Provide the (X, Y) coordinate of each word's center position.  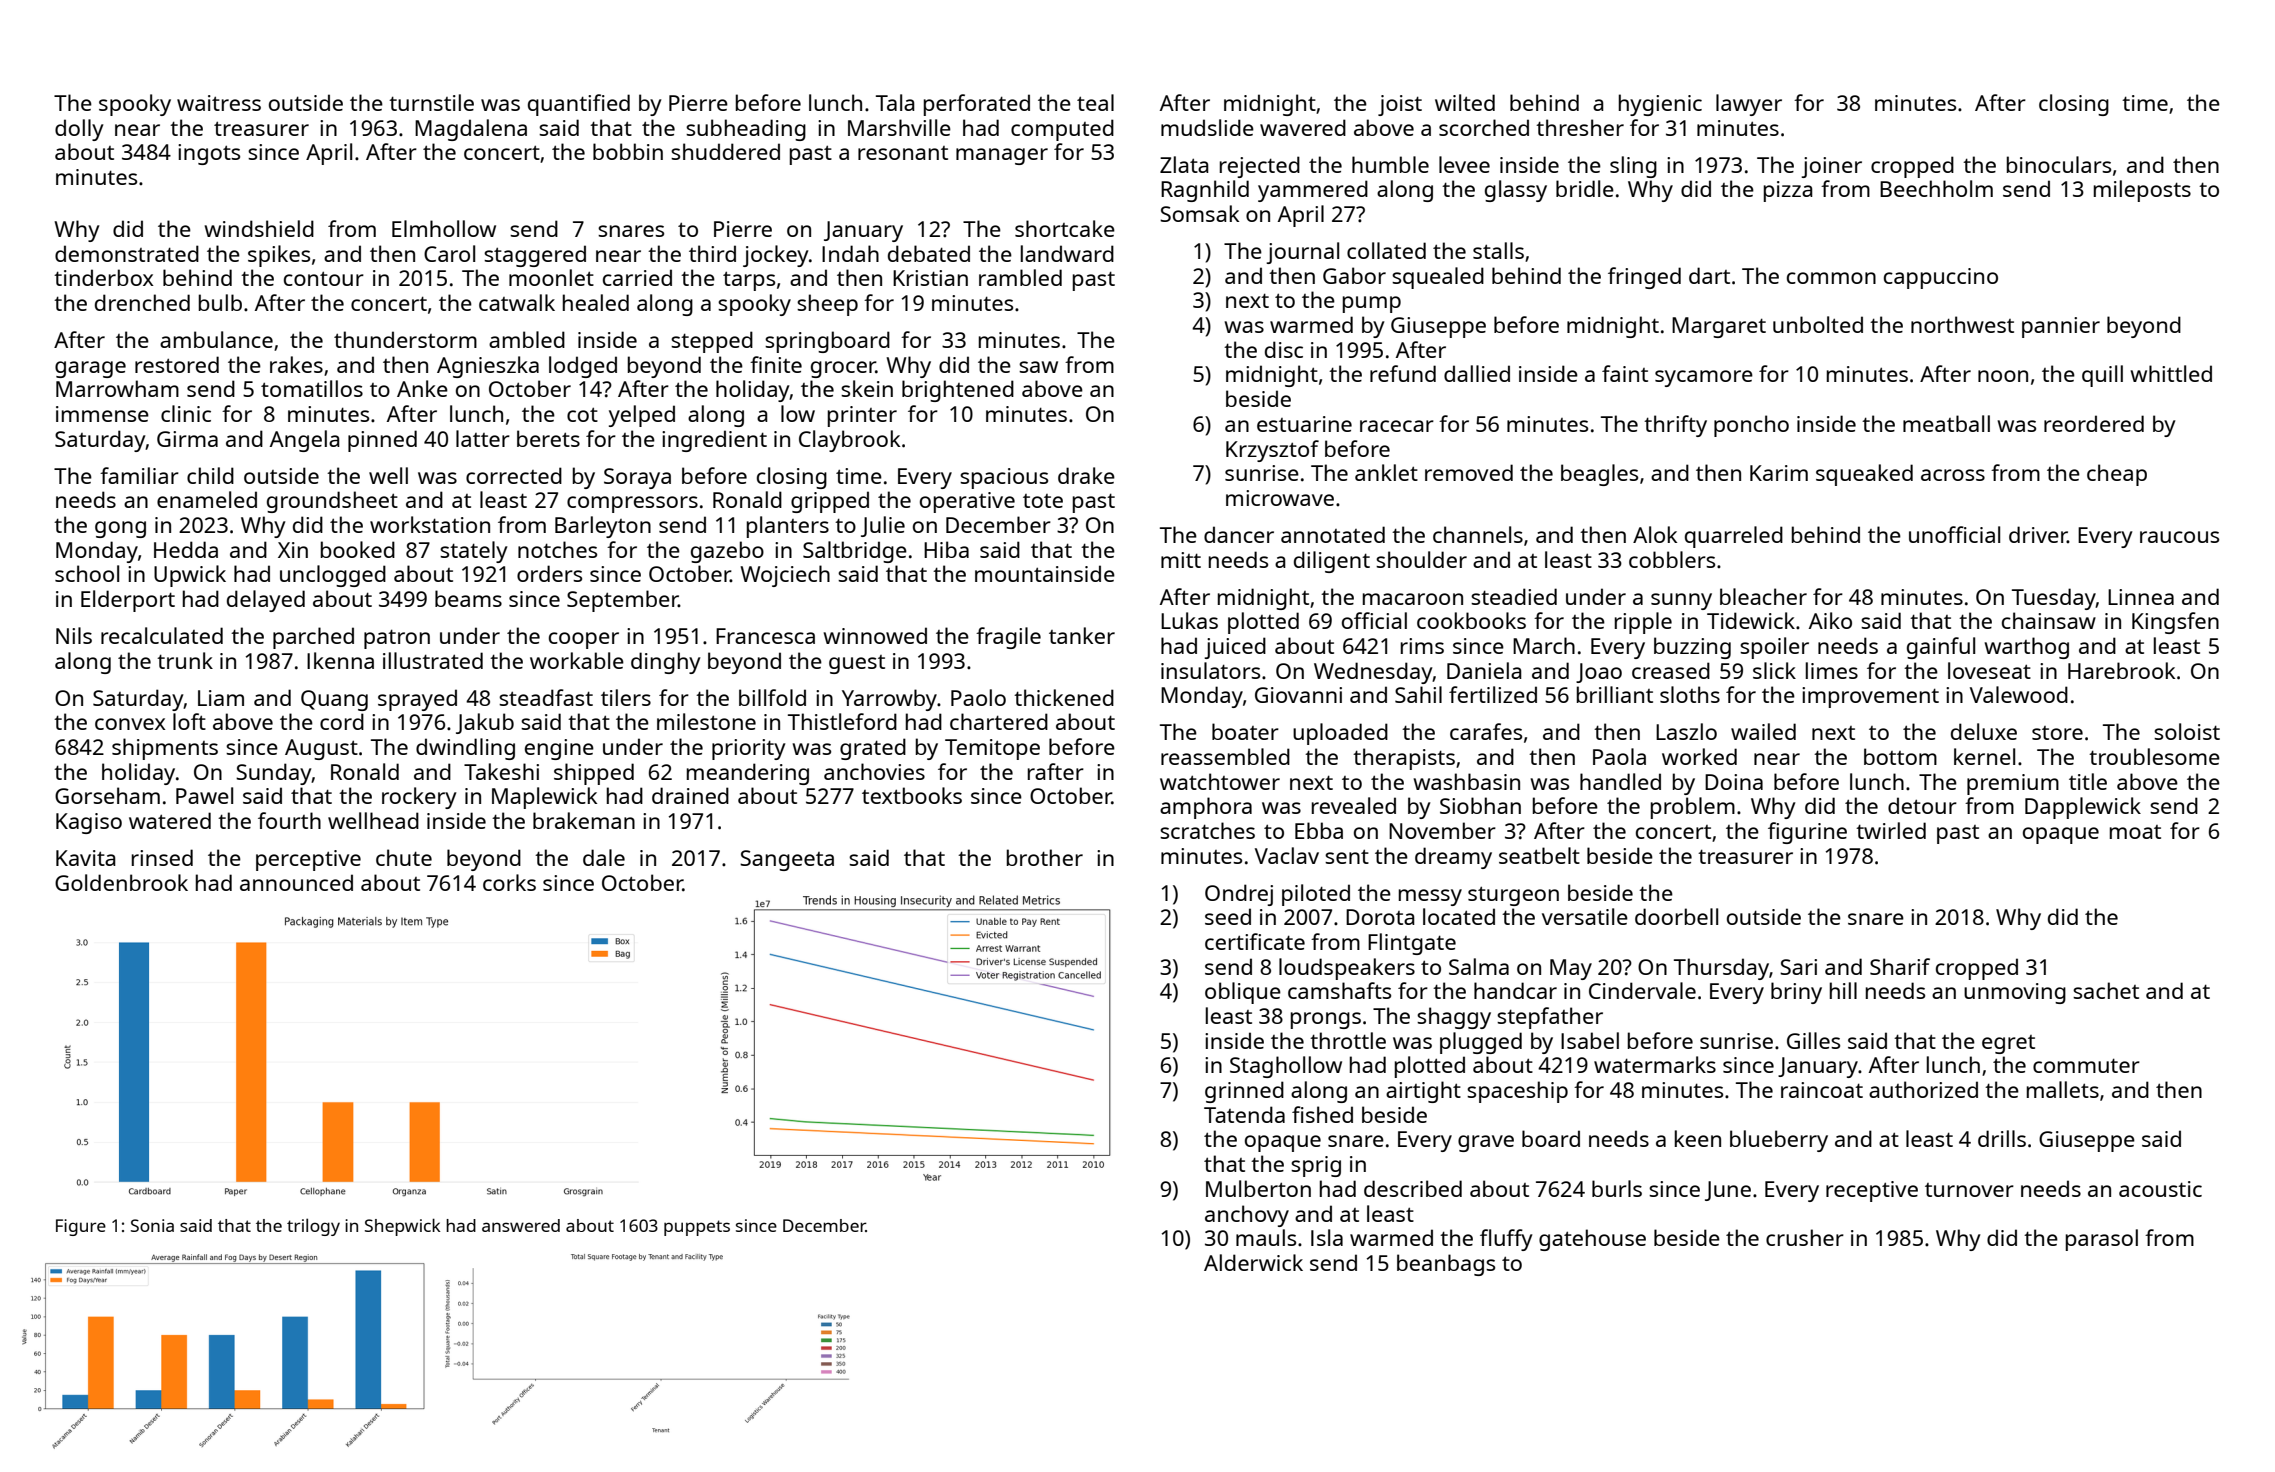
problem (1693, 808)
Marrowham (117, 388)
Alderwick (1253, 1262)
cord (342, 721)
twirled (1891, 830)
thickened (1064, 697)
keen (1698, 1138)
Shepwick (403, 1227)
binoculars (2059, 164)
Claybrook (849, 441)
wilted (1465, 102)
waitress (219, 103)
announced (296, 882)
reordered (2094, 423)
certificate (1255, 941)
